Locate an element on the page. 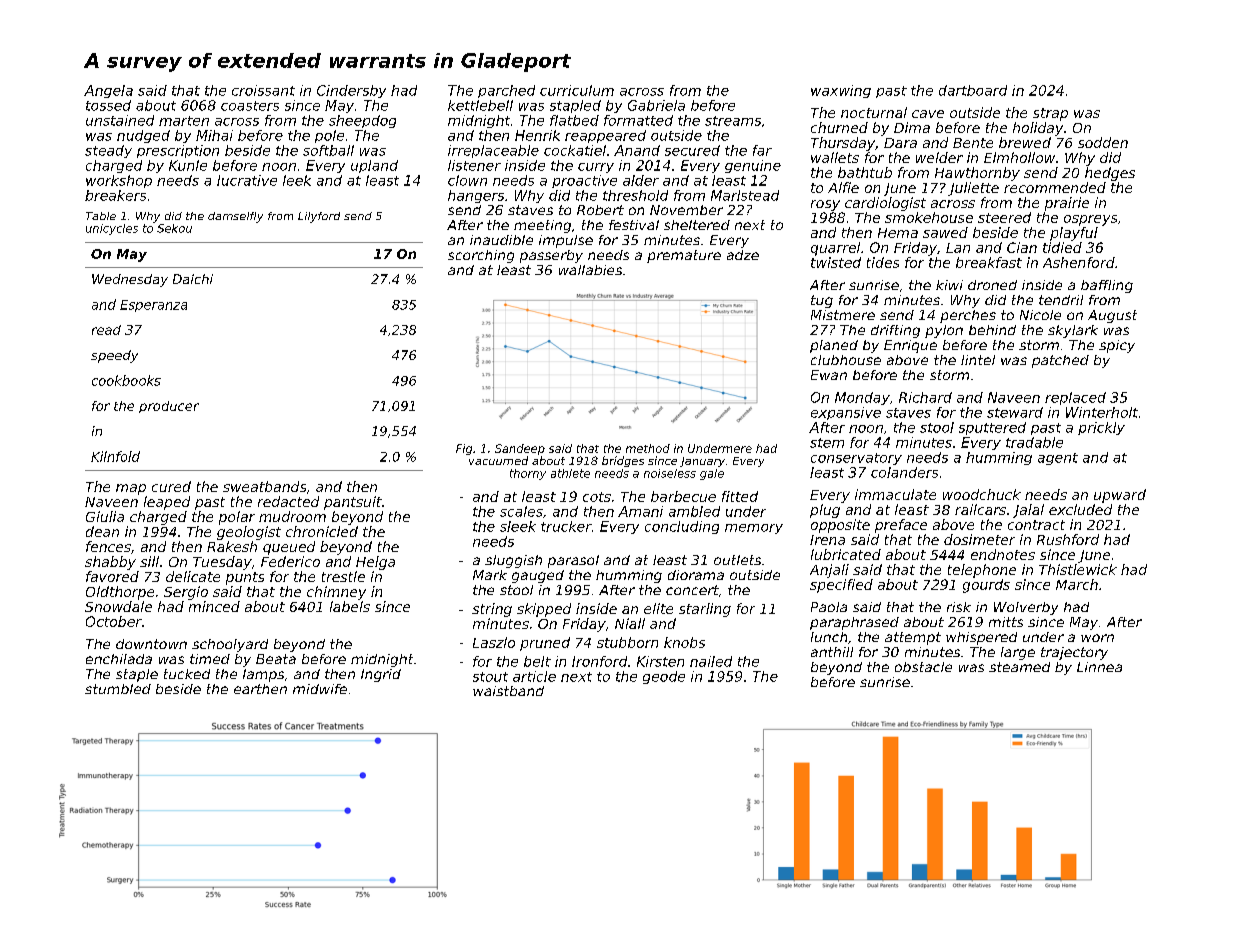  dosimeter is located at coordinates (979, 539).
